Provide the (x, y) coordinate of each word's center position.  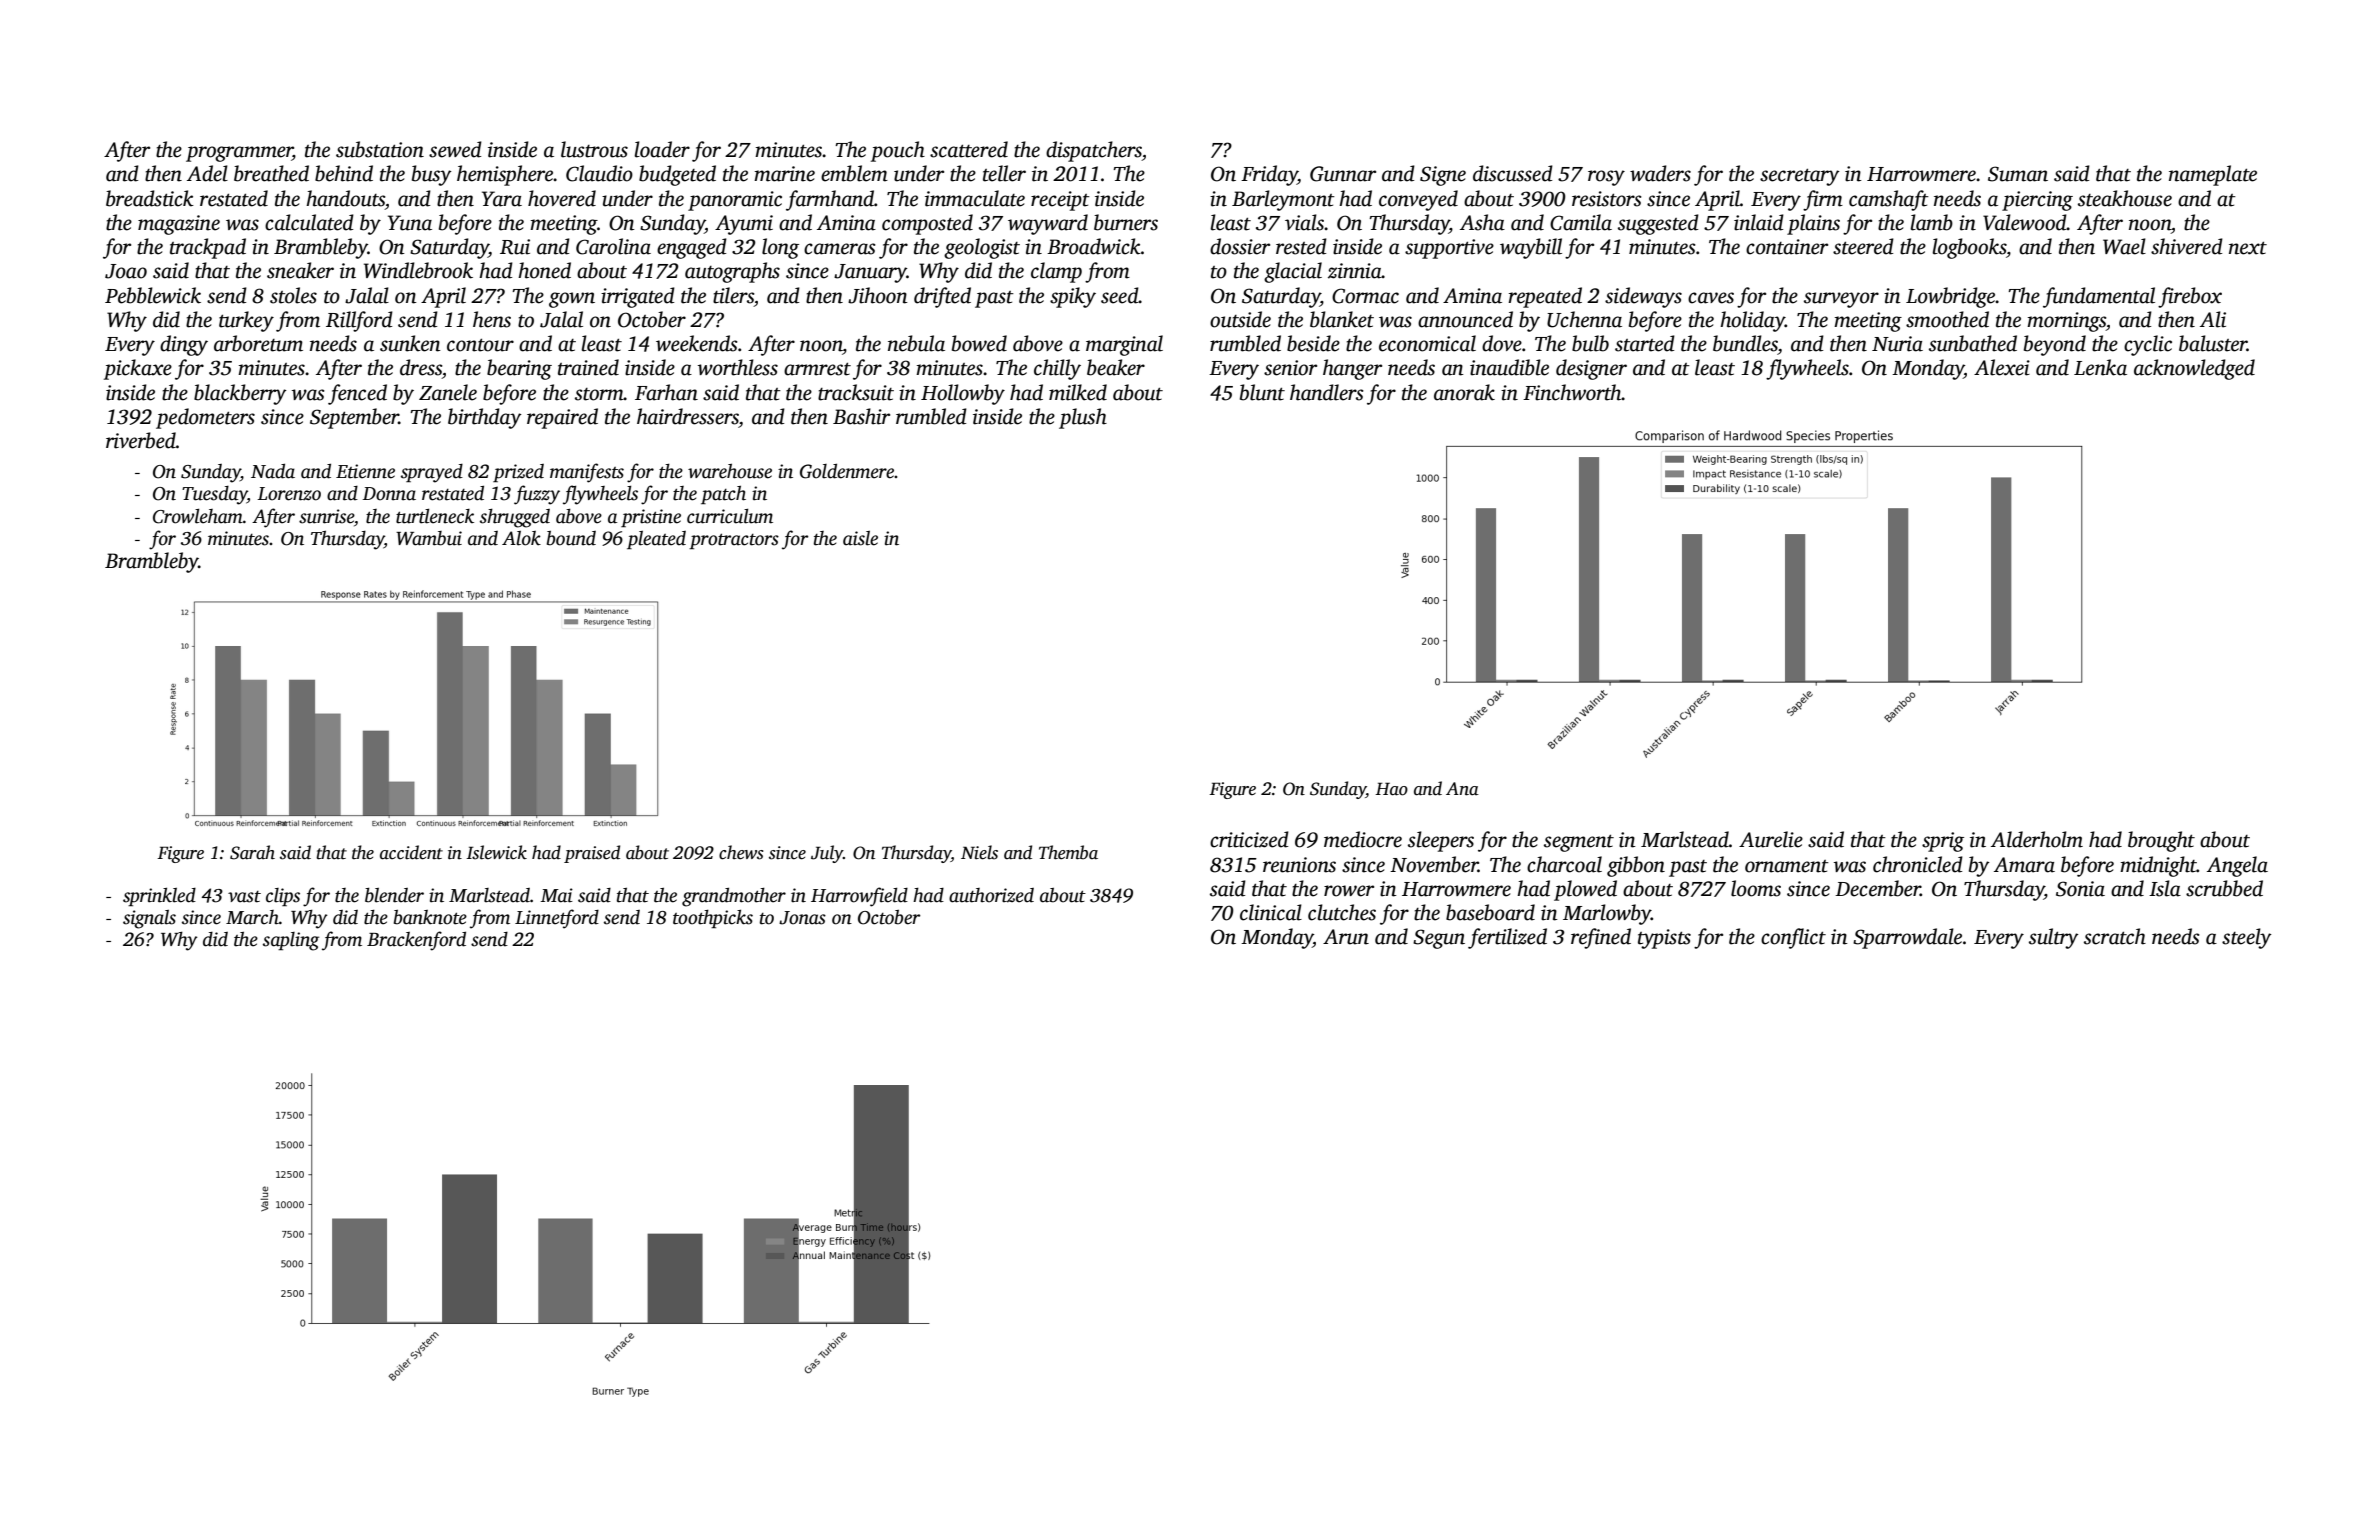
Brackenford (416, 941)
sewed (455, 149)
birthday (485, 418)
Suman (2018, 174)
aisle (860, 538)
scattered (969, 149)
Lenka (2100, 367)
